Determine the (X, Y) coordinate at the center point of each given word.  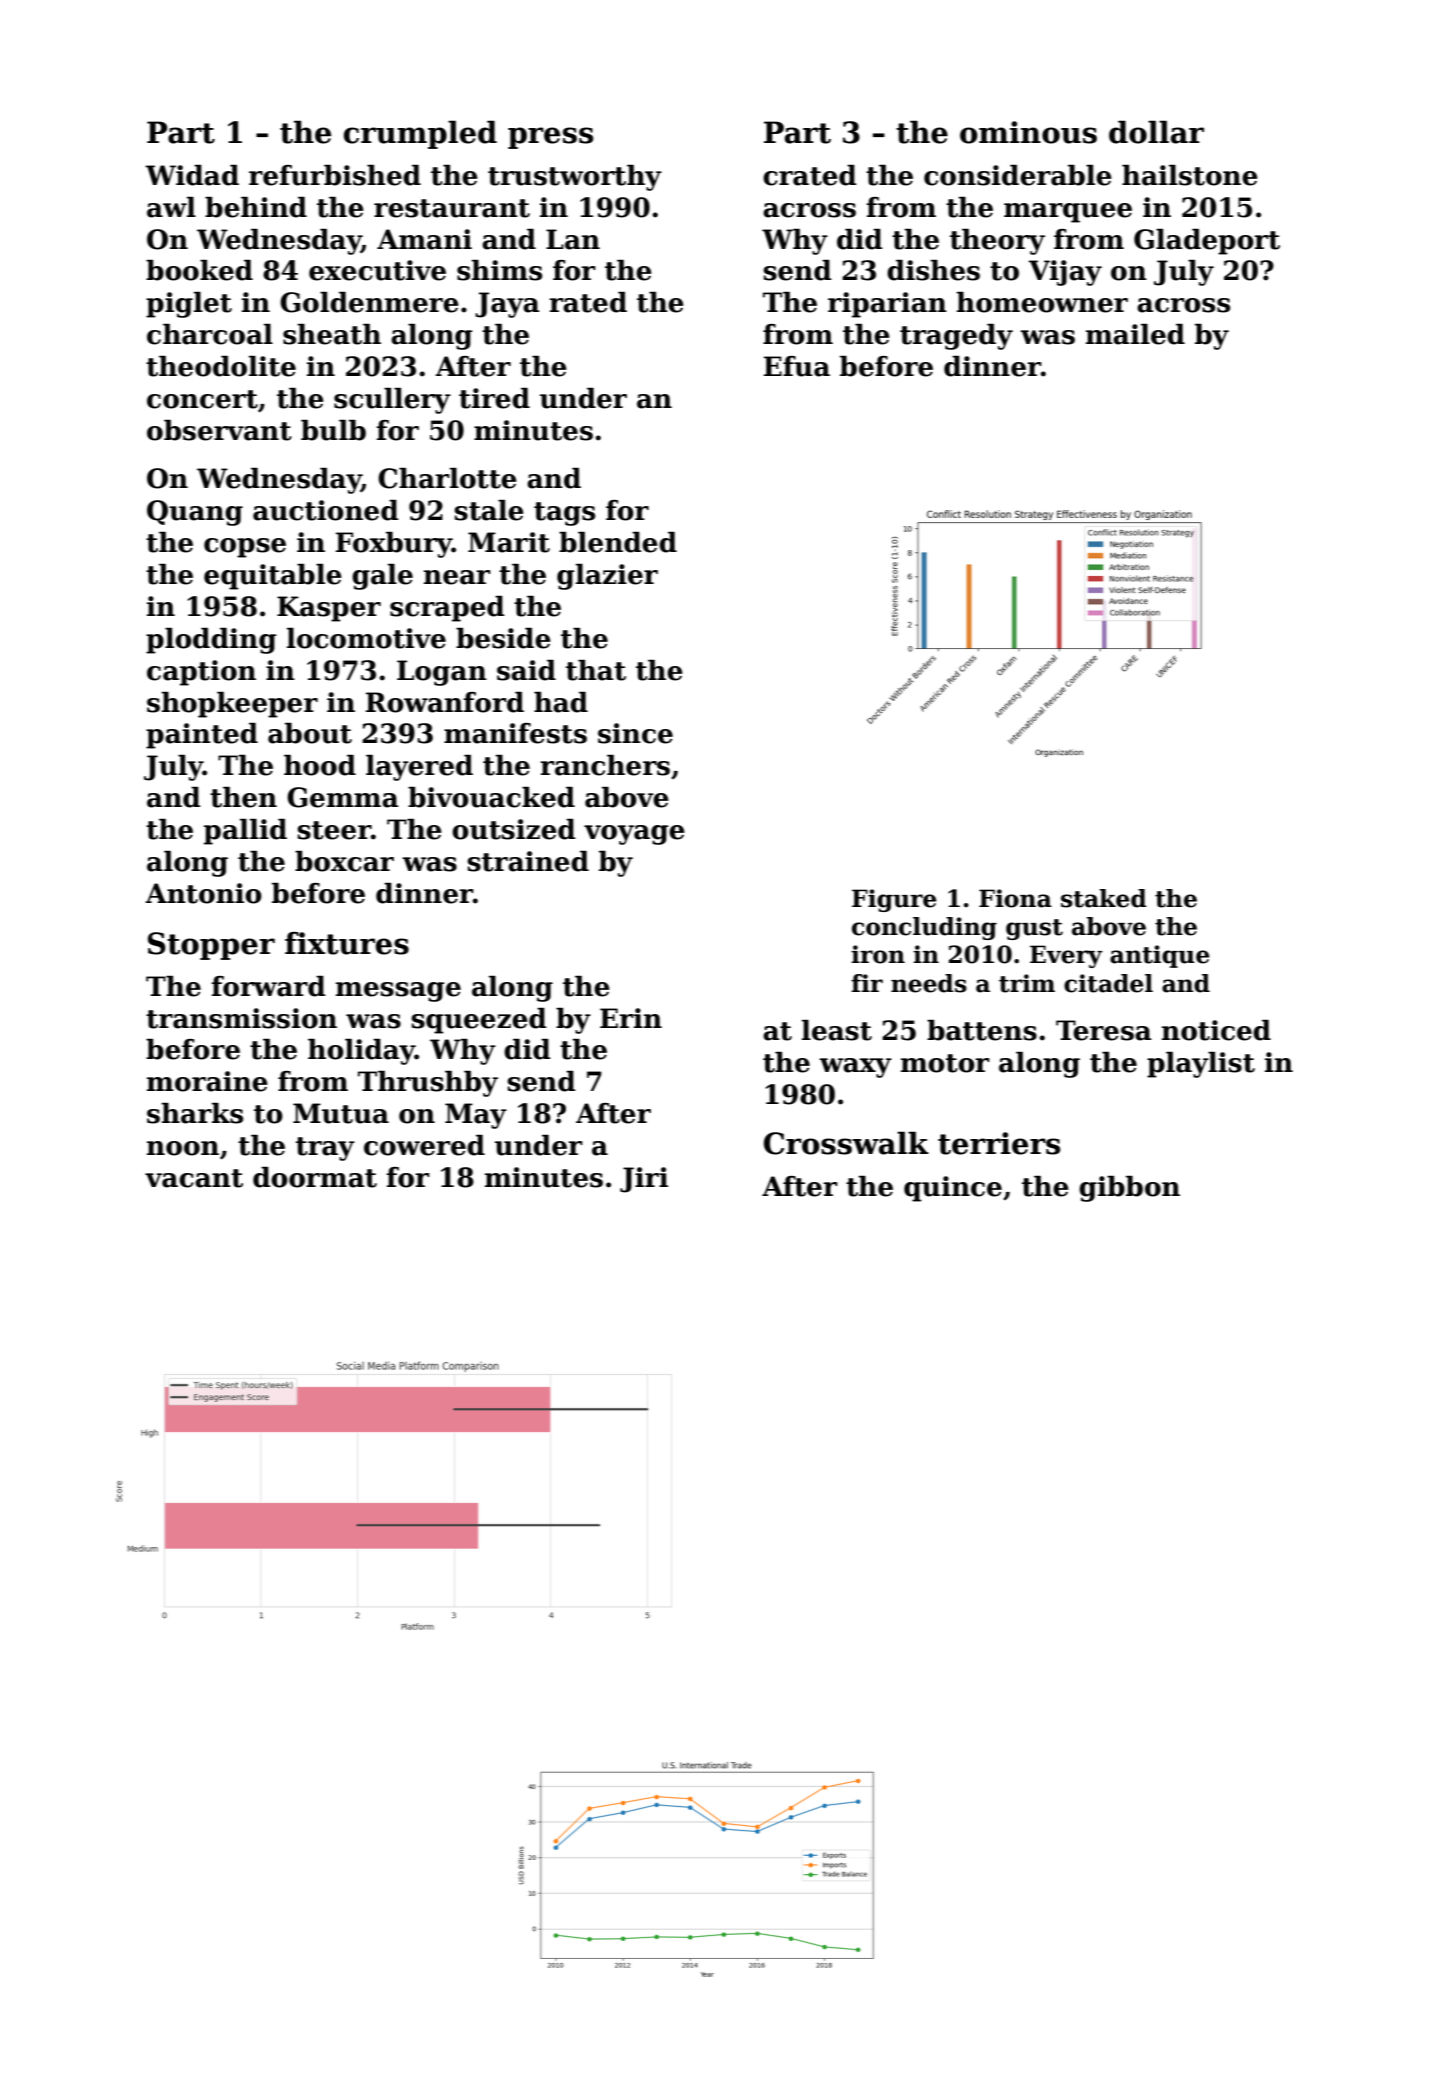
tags (564, 514)
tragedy (956, 337)
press (550, 138)
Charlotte (447, 478)
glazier (607, 577)
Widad (192, 175)
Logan (442, 673)
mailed (1135, 334)
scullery (392, 401)
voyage (634, 835)
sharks (195, 1113)
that (596, 670)
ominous (1028, 132)
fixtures (347, 943)
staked (1104, 898)
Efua (797, 366)
